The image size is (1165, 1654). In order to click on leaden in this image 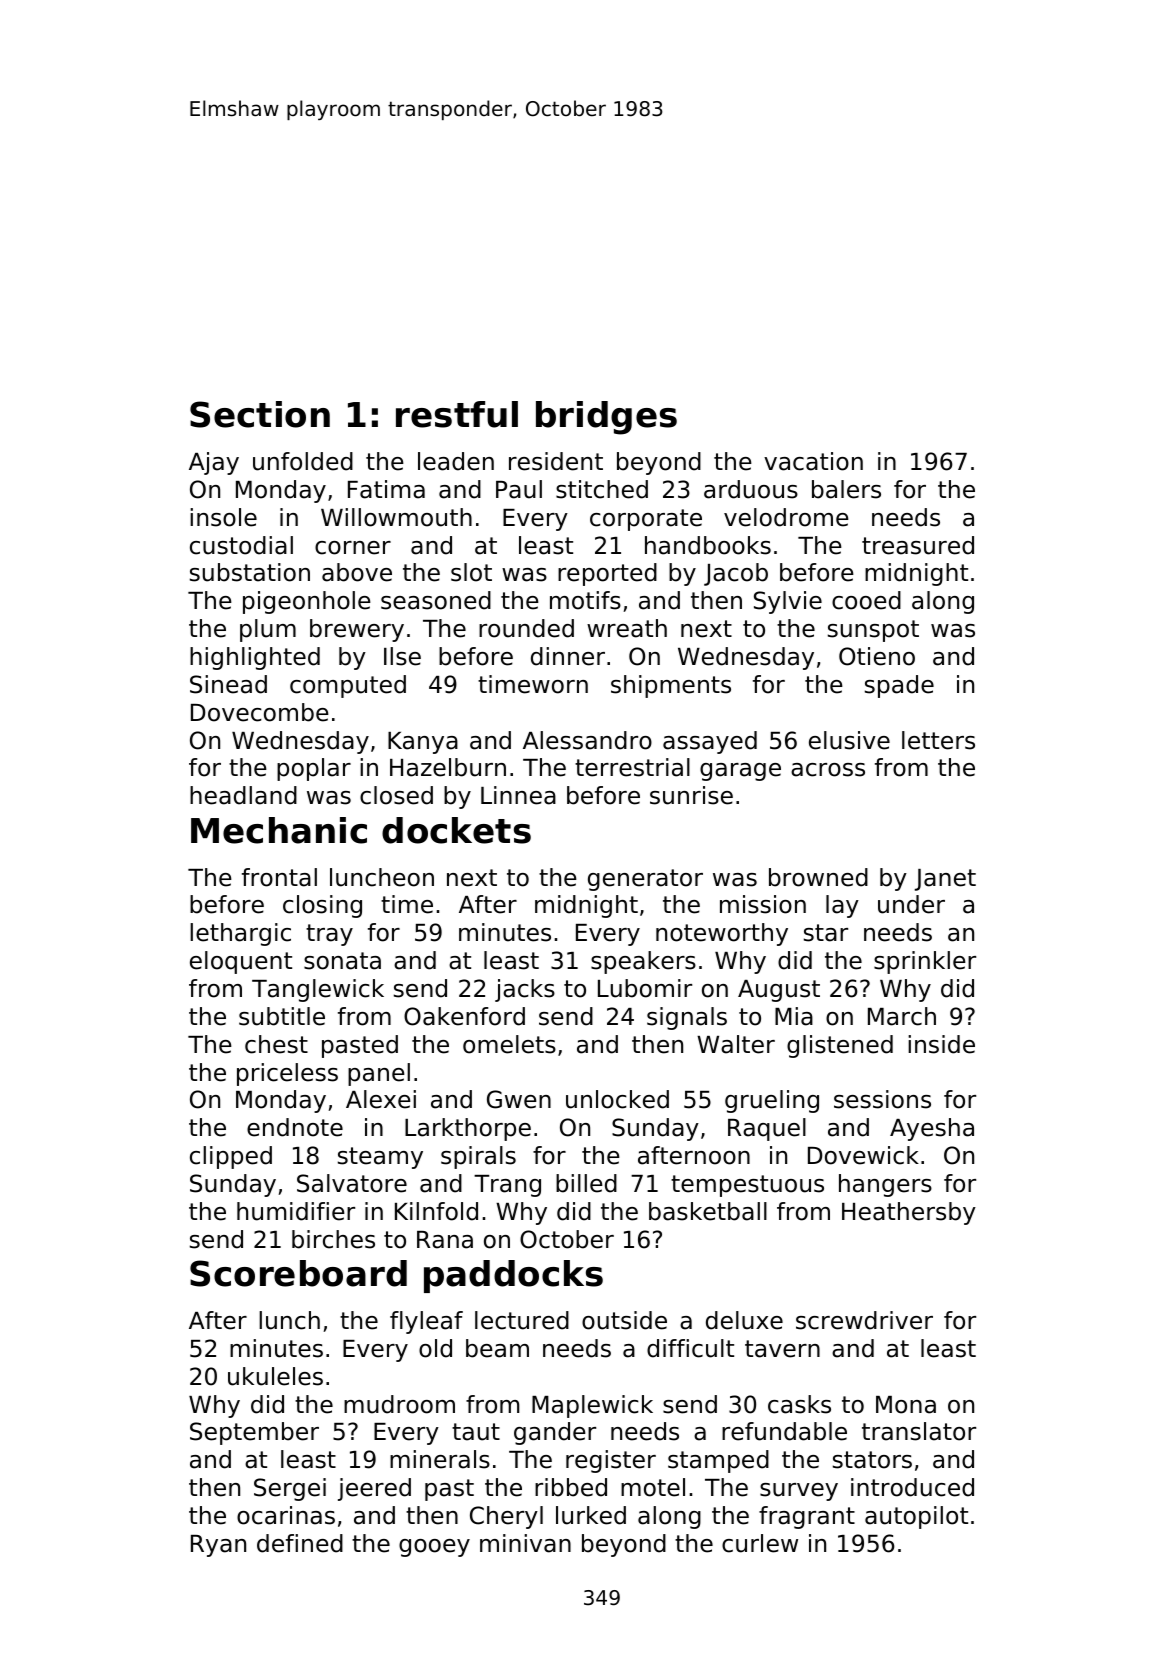, I will do `click(456, 461)`.
